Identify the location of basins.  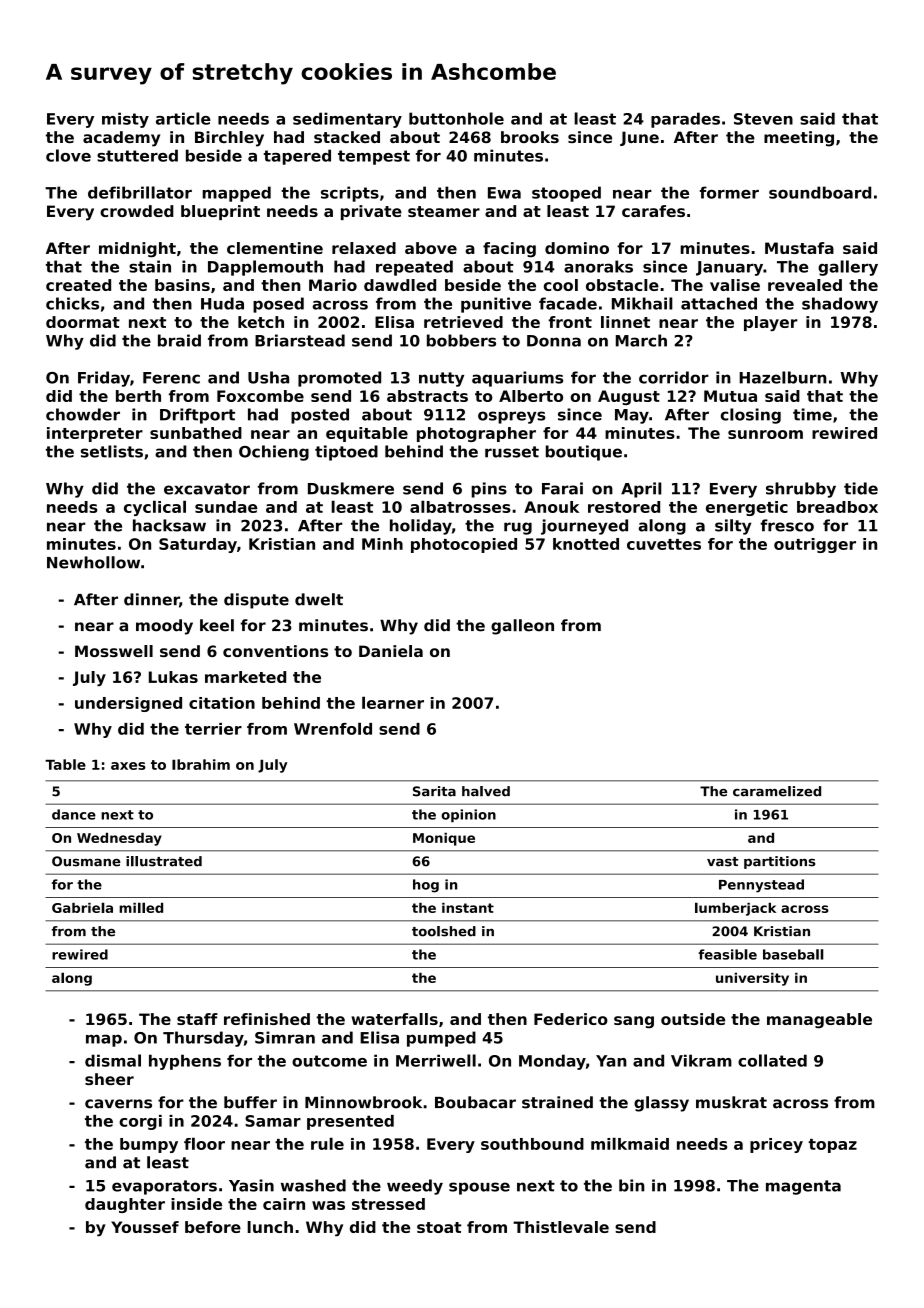
(182, 285).
